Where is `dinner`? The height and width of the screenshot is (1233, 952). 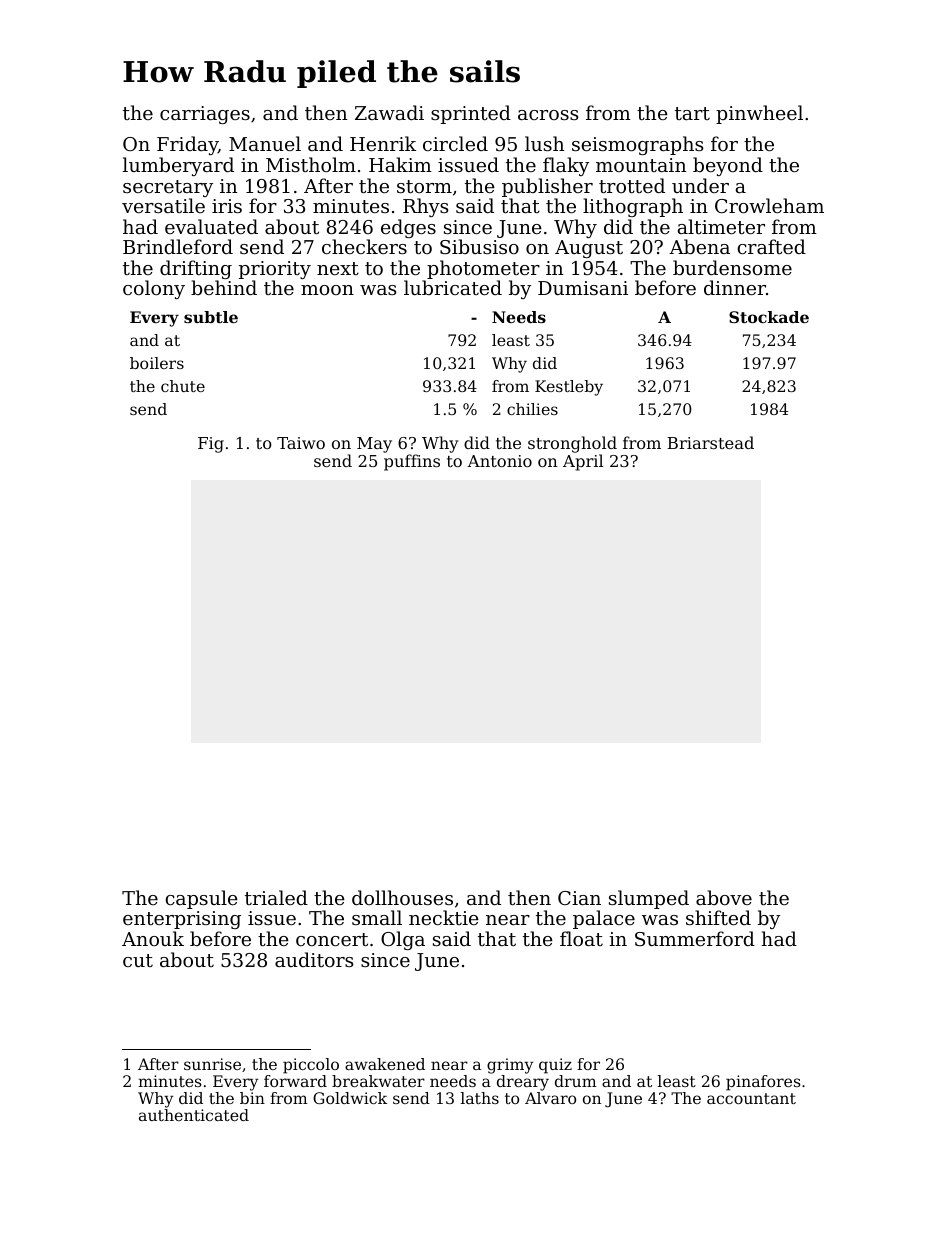
dinner is located at coordinates (735, 287).
